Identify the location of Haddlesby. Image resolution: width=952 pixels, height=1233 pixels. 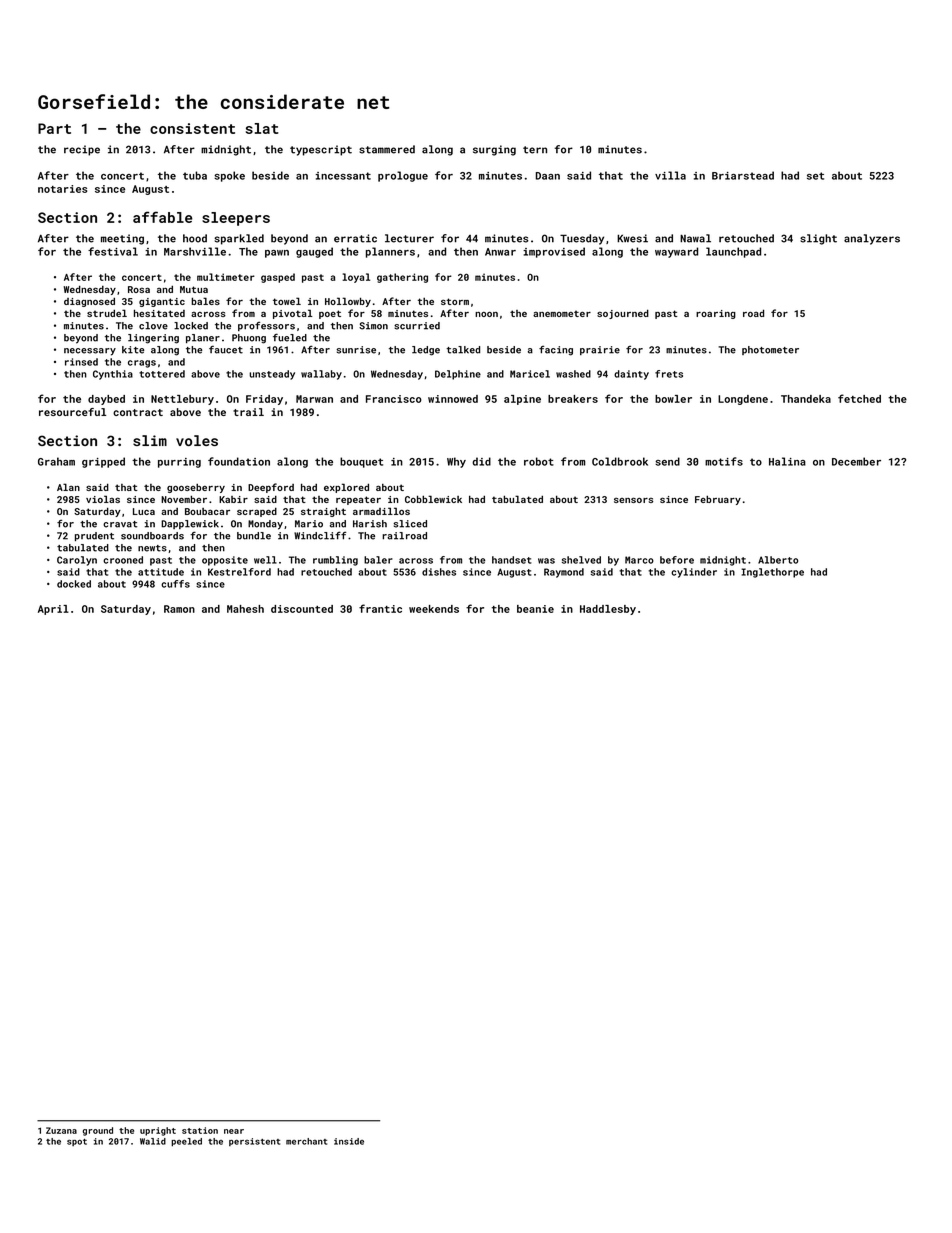
(608, 610).
